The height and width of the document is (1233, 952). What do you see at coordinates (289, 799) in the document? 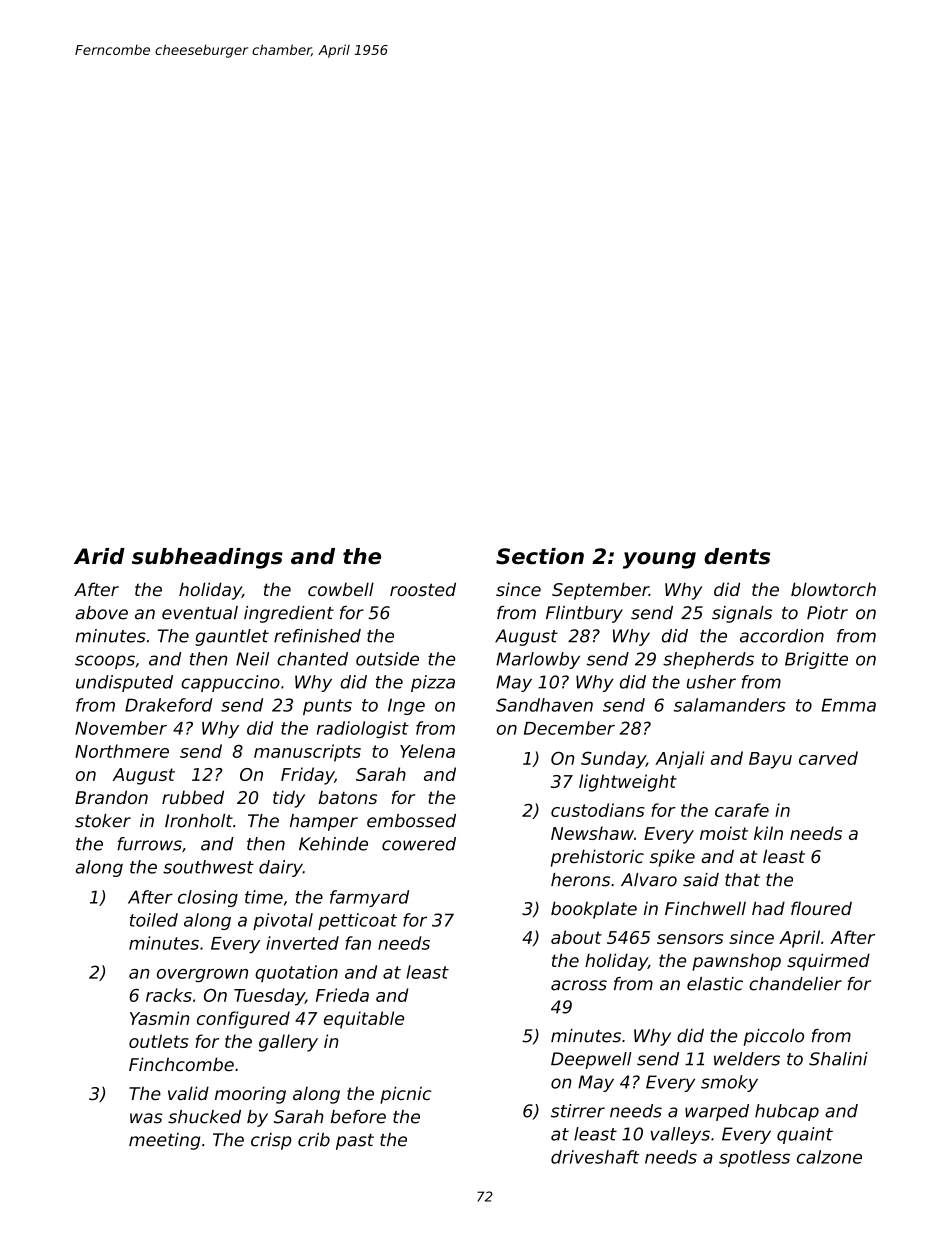
I see `tidy` at bounding box center [289, 799].
